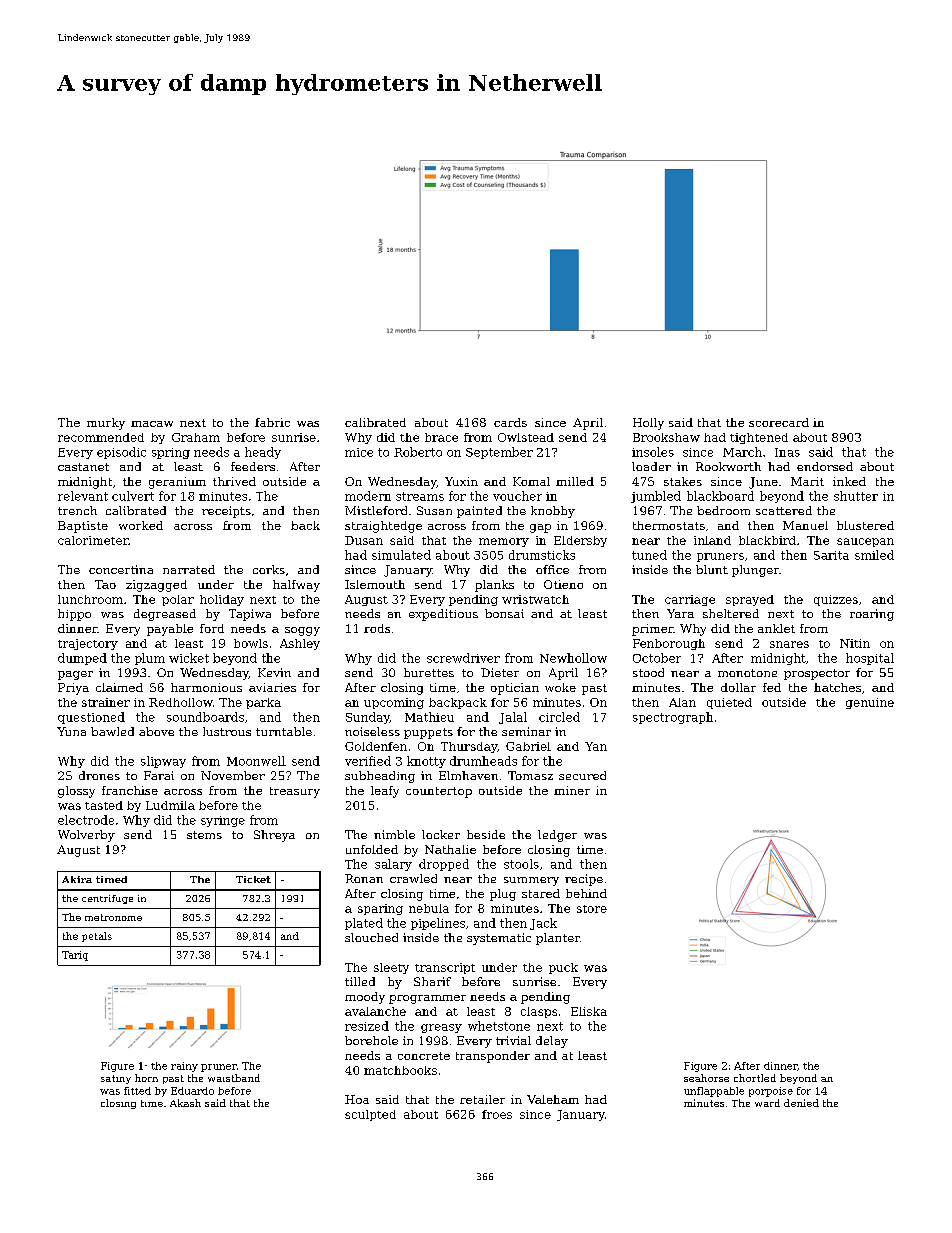 The height and width of the image is (1233, 952). What do you see at coordinates (755, 571) in the image?
I see `plunger` at bounding box center [755, 571].
